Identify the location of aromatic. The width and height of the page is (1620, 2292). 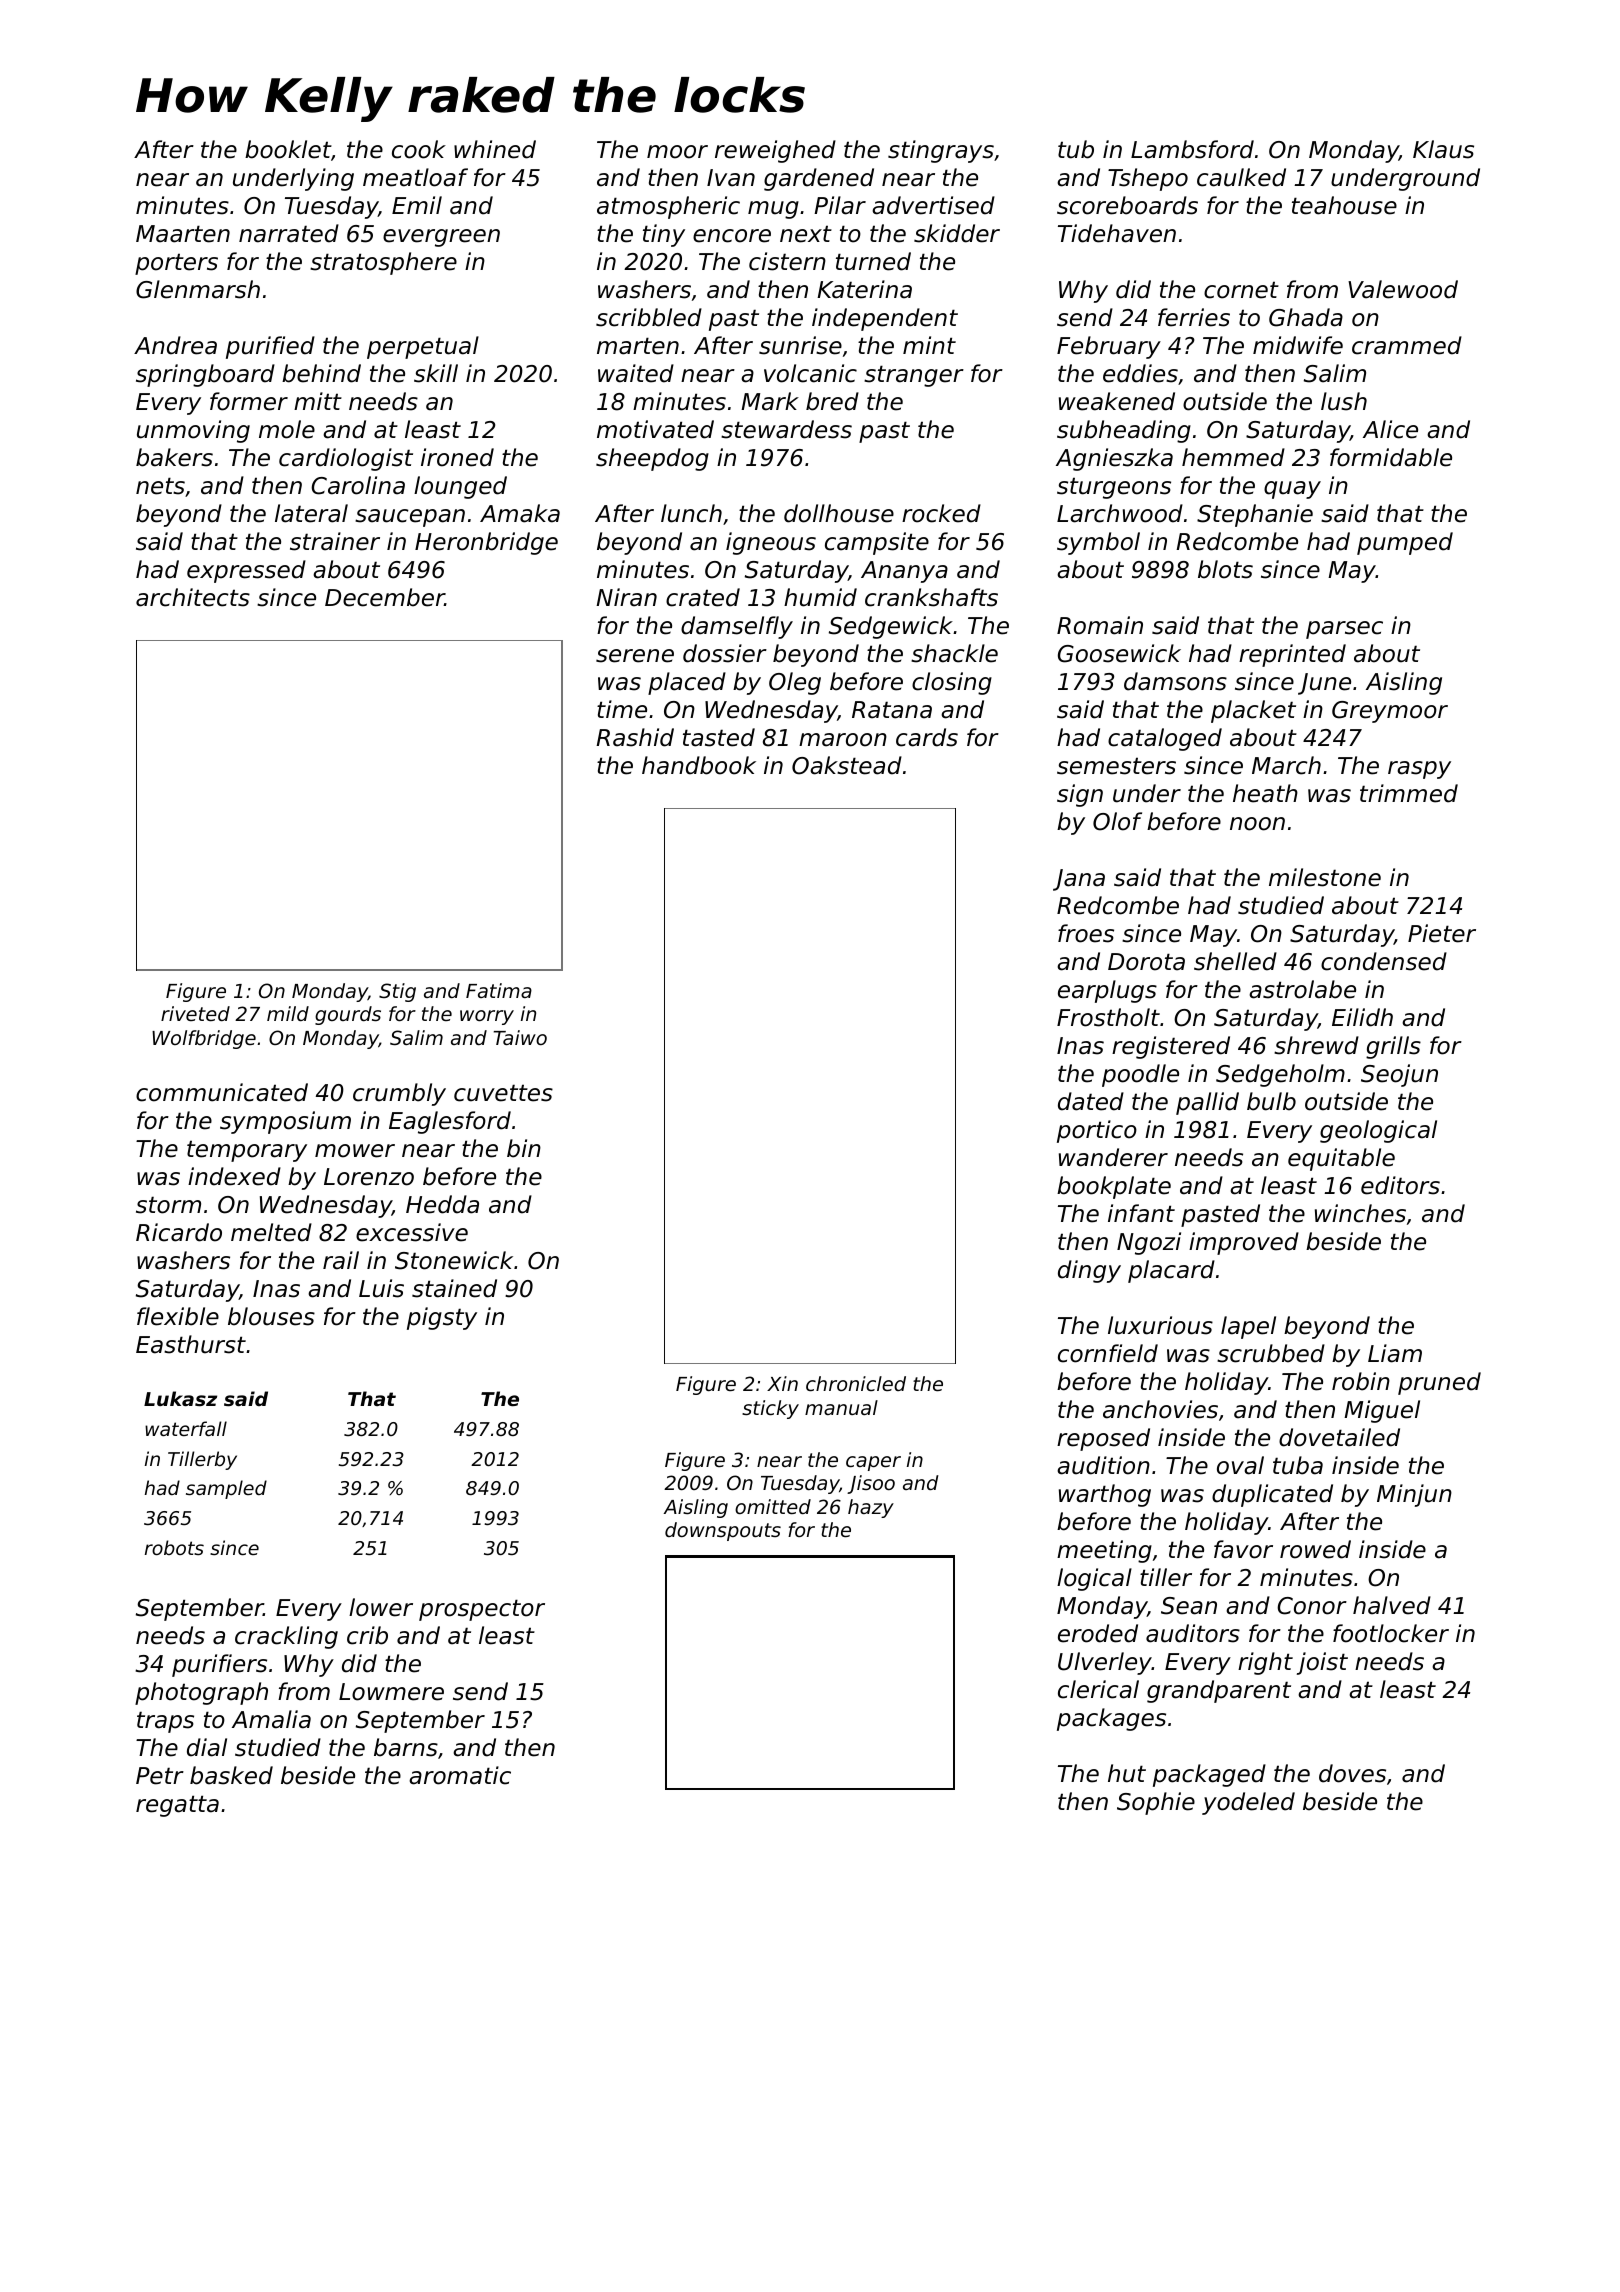
(460, 1775).
